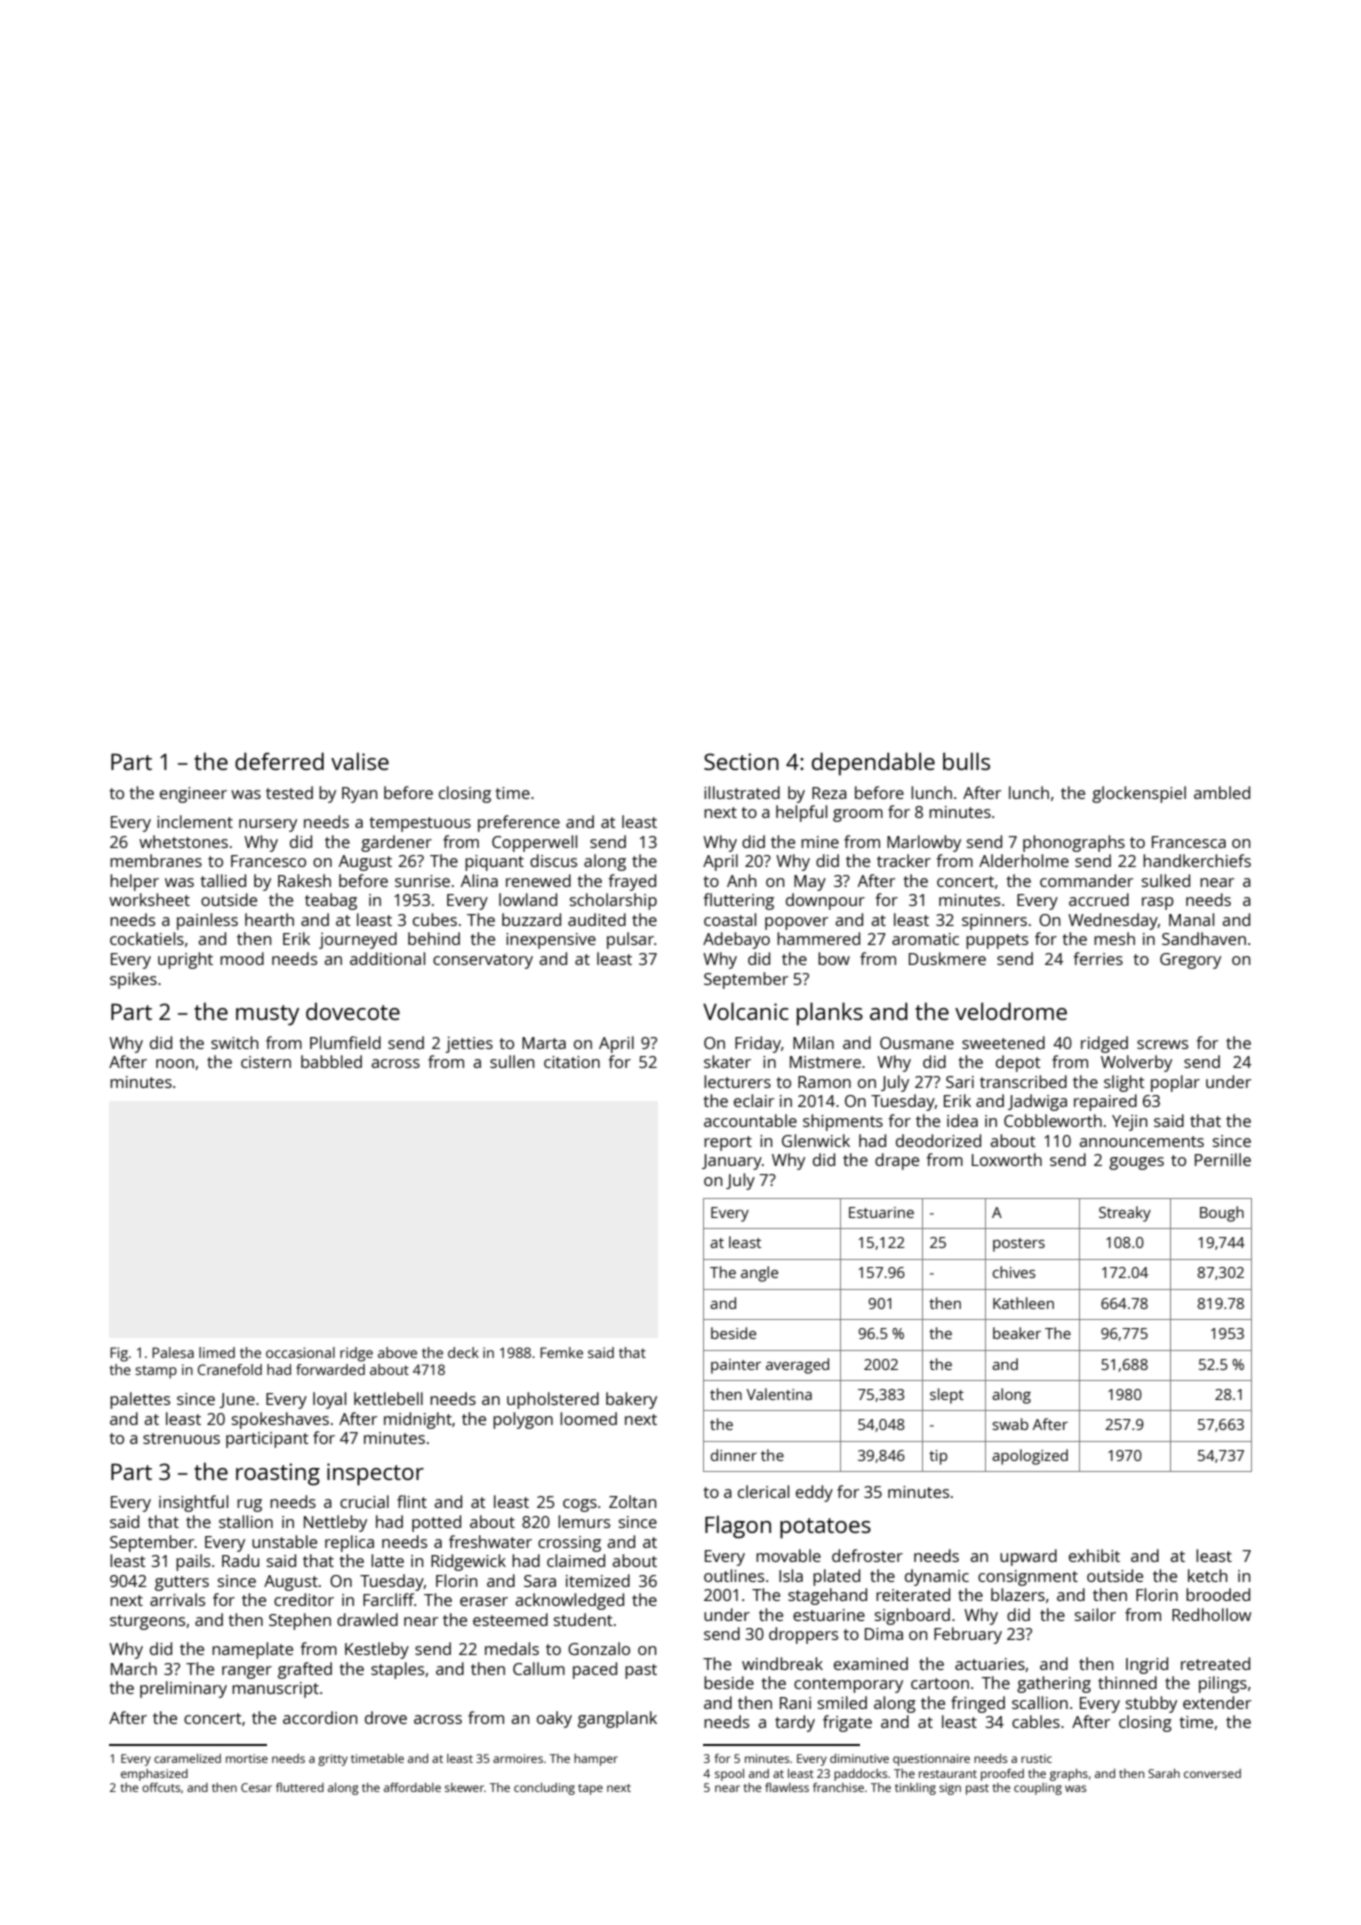 The height and width of the document is (1925, 1361). What do you see at coordinates (966, 761) in the document?
I see `bulls` at bounding box center [966, 761].
